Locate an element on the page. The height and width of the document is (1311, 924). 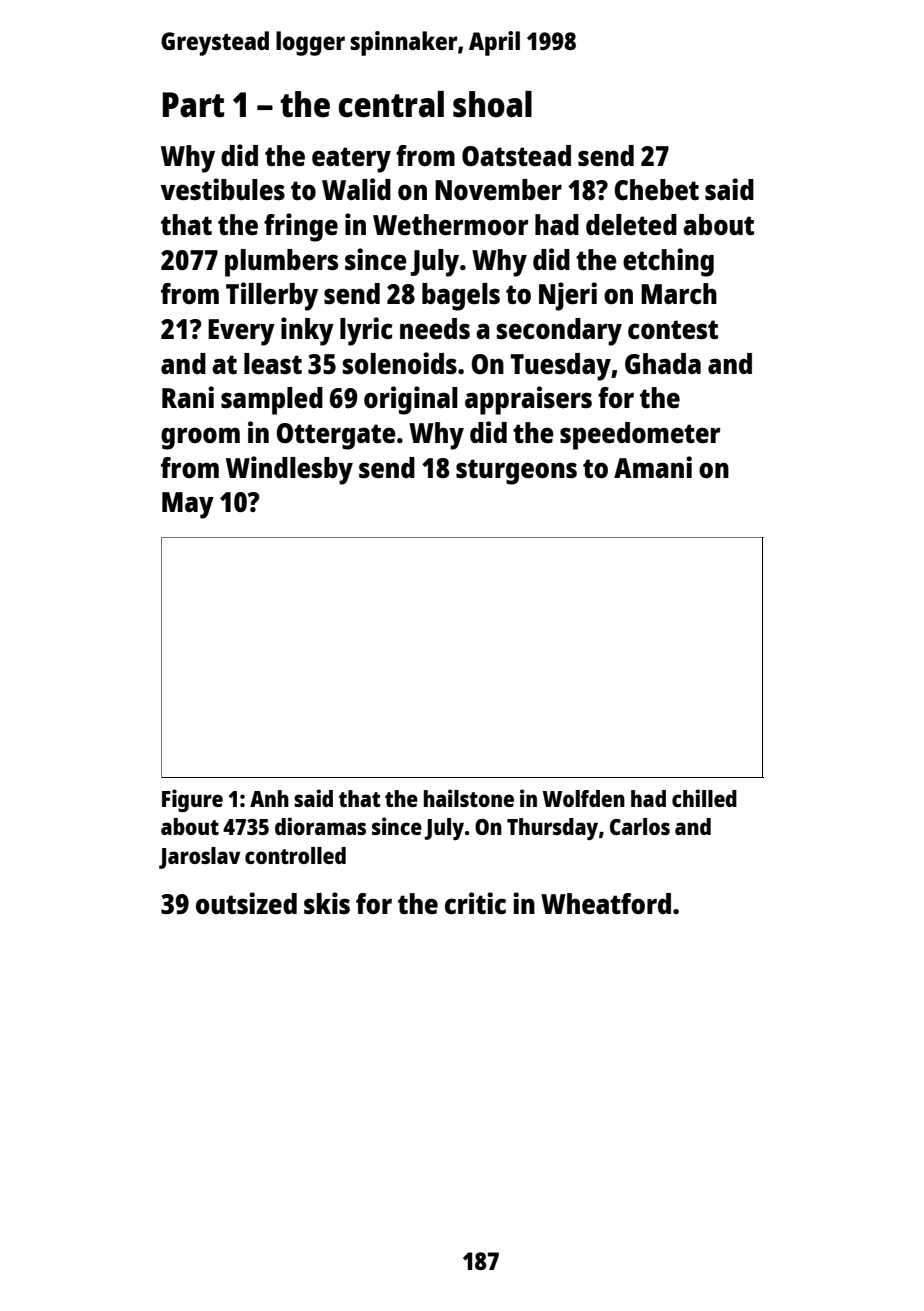
solenoids is located at coordinates (400, 363).
